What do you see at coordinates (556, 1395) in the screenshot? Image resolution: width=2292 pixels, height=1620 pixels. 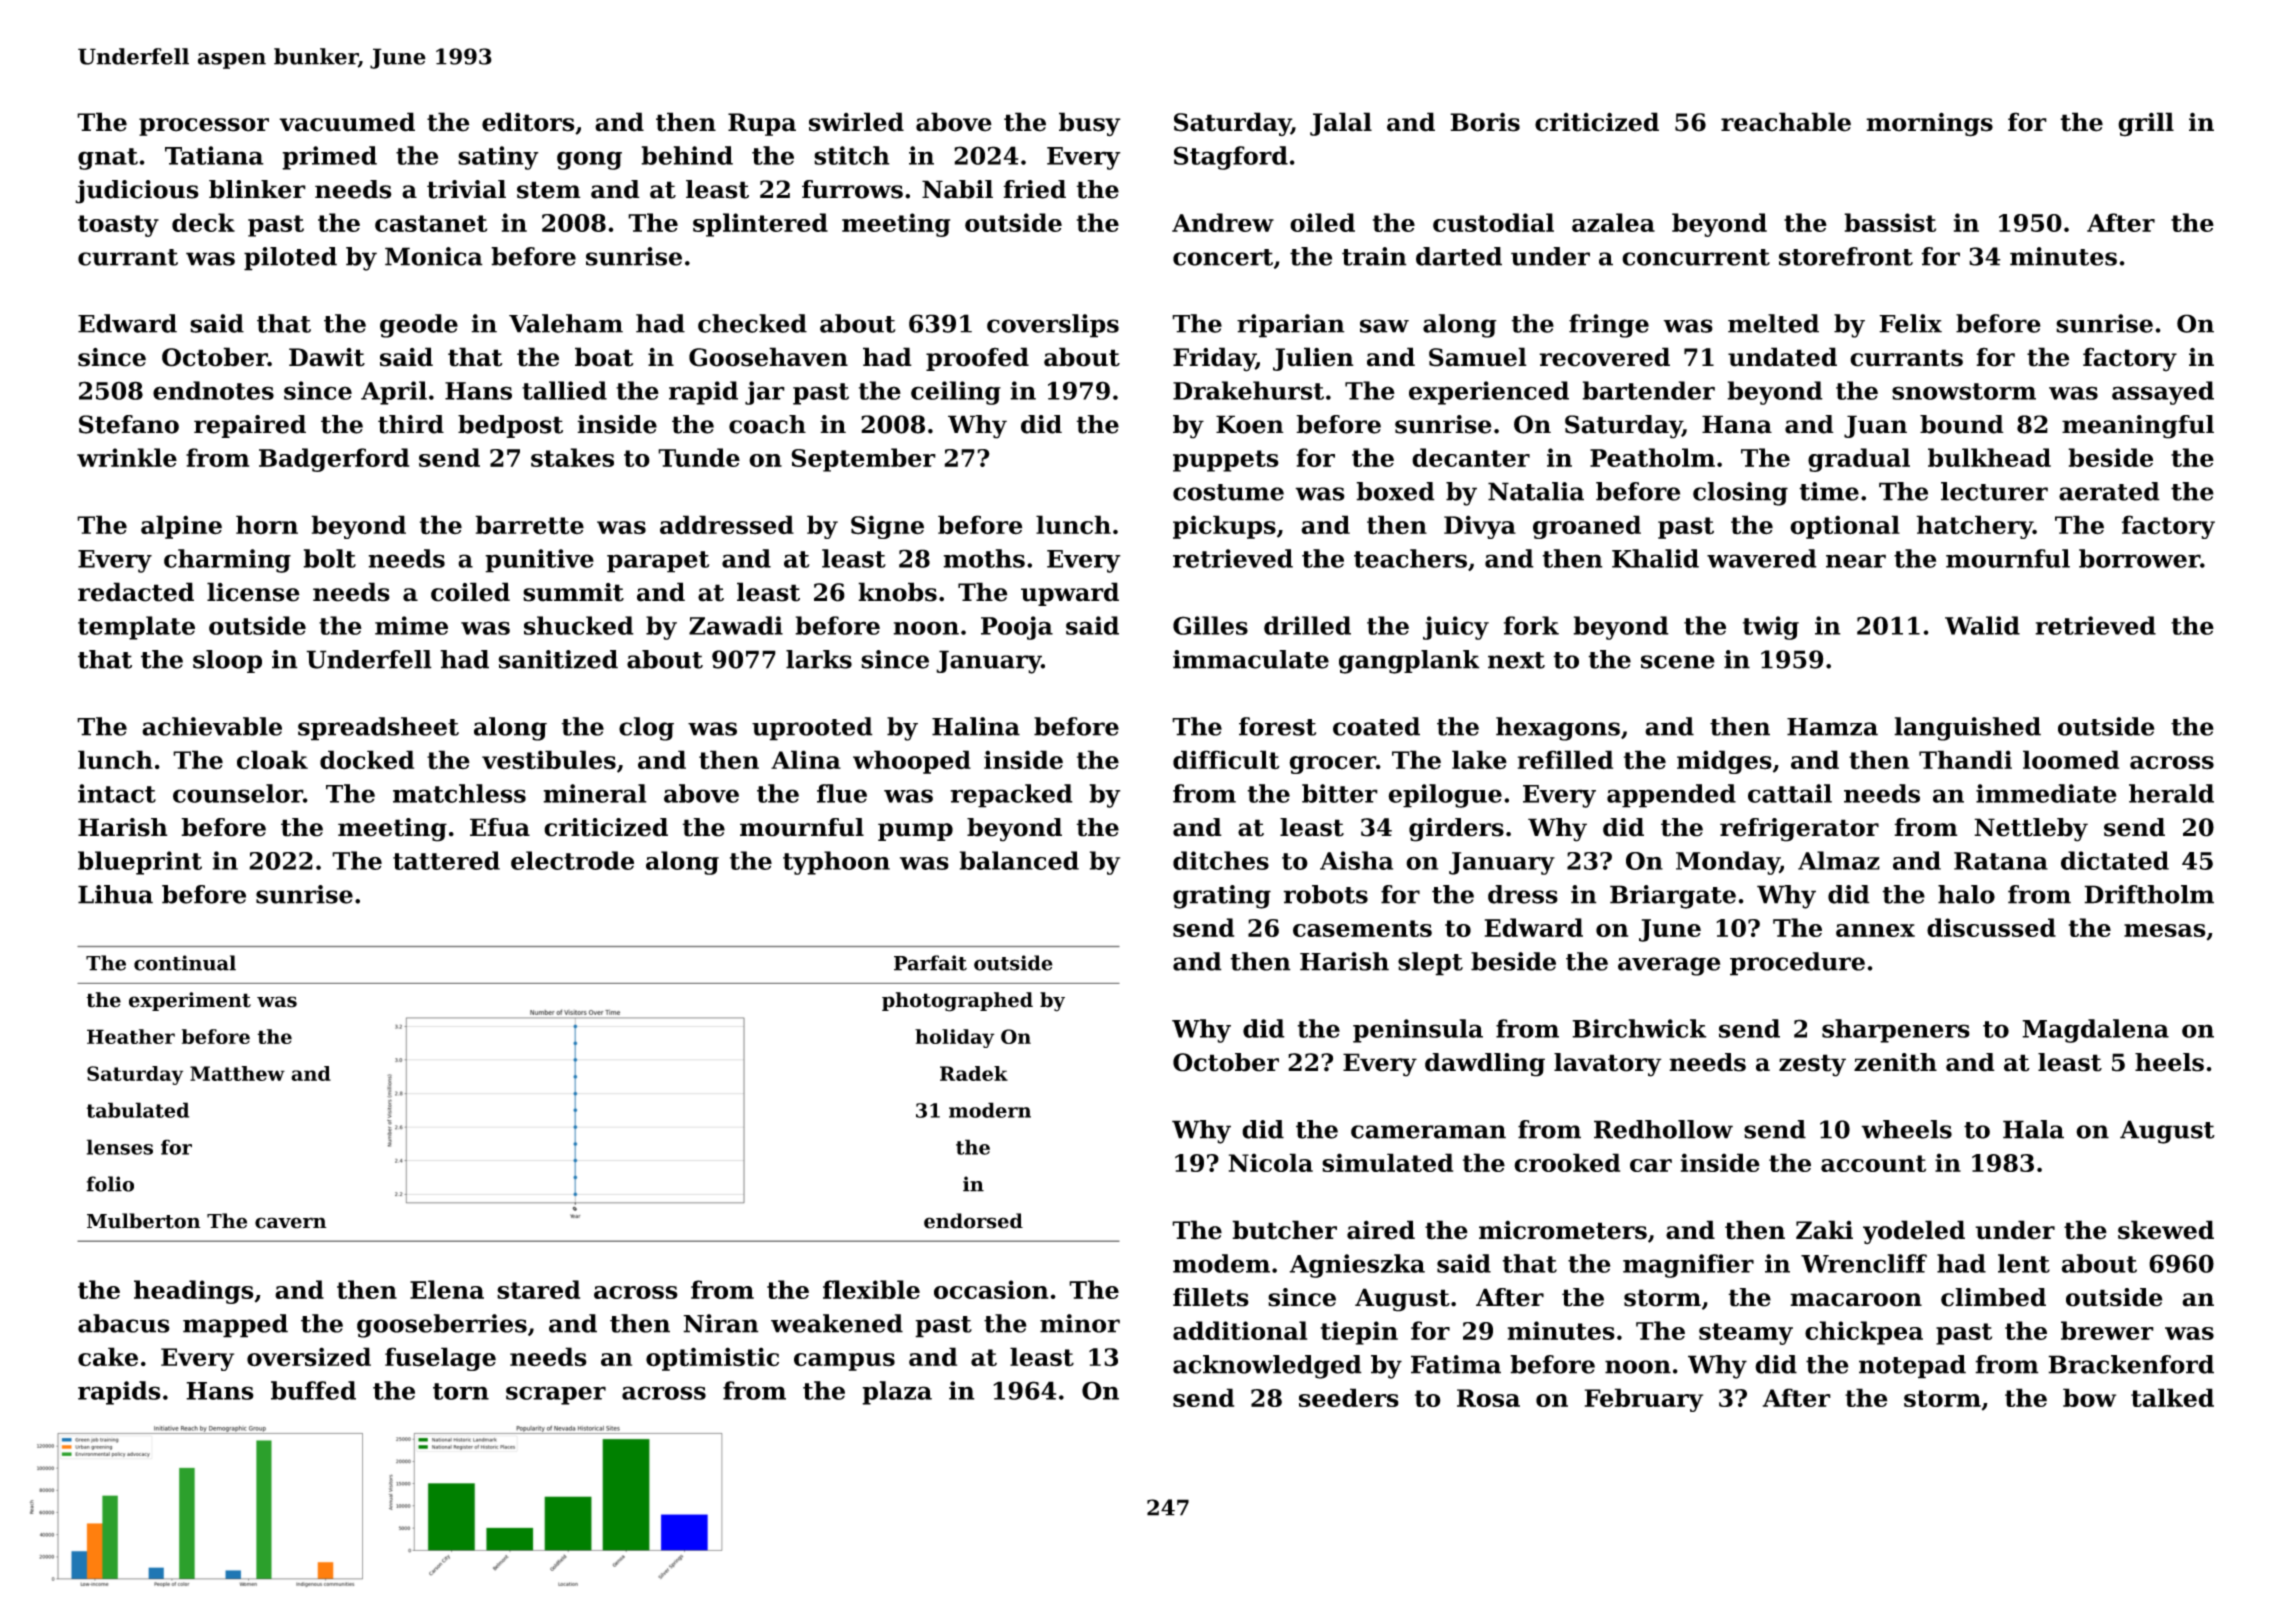 I see `scraper` at bounding box center [556, 1395].
